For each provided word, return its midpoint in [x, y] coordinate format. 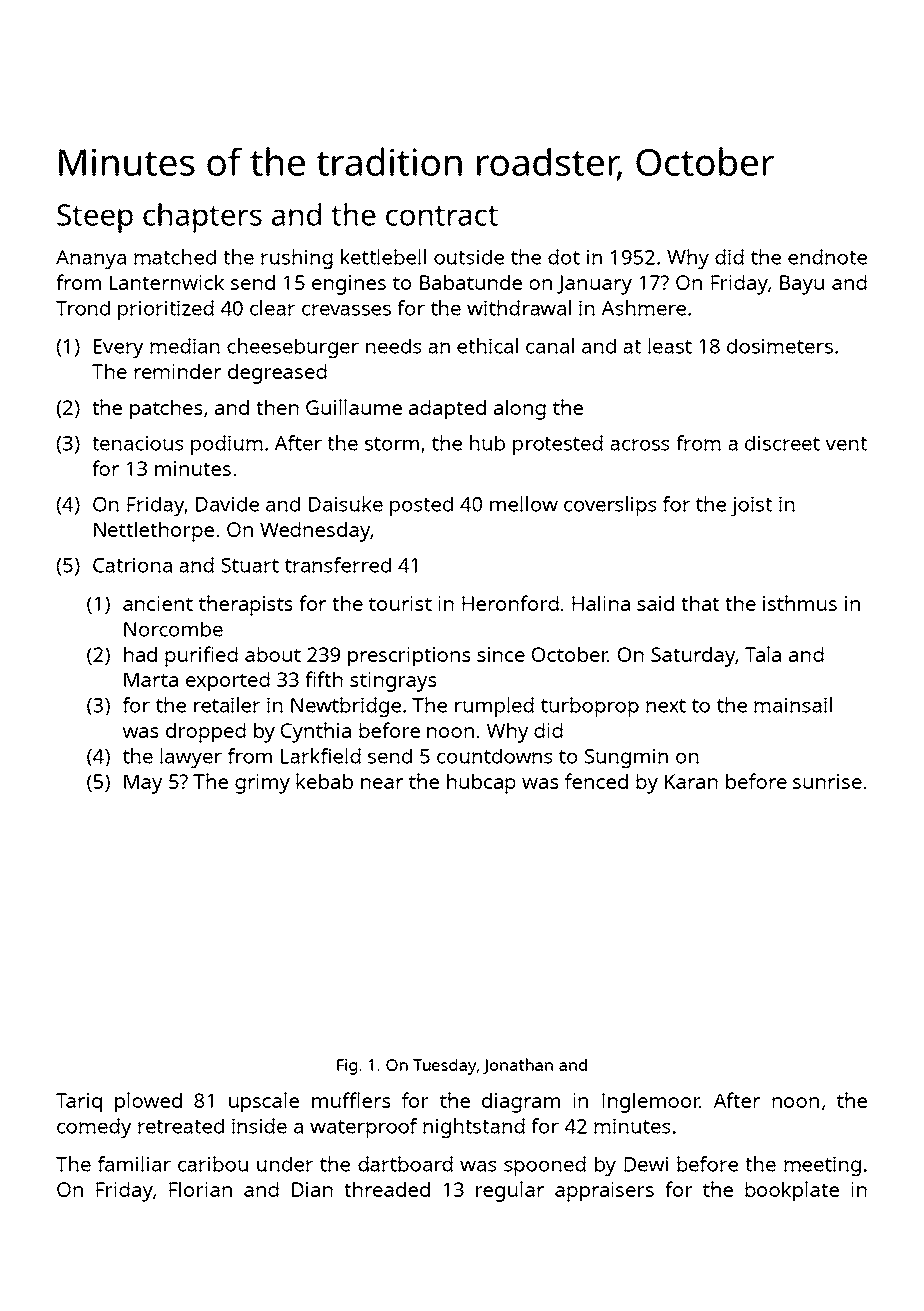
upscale [264, 1102]
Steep [95, 218]
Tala [763, 654]
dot [564, 257]
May [143, 784]
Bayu [802, 285]
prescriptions [409, 657]
